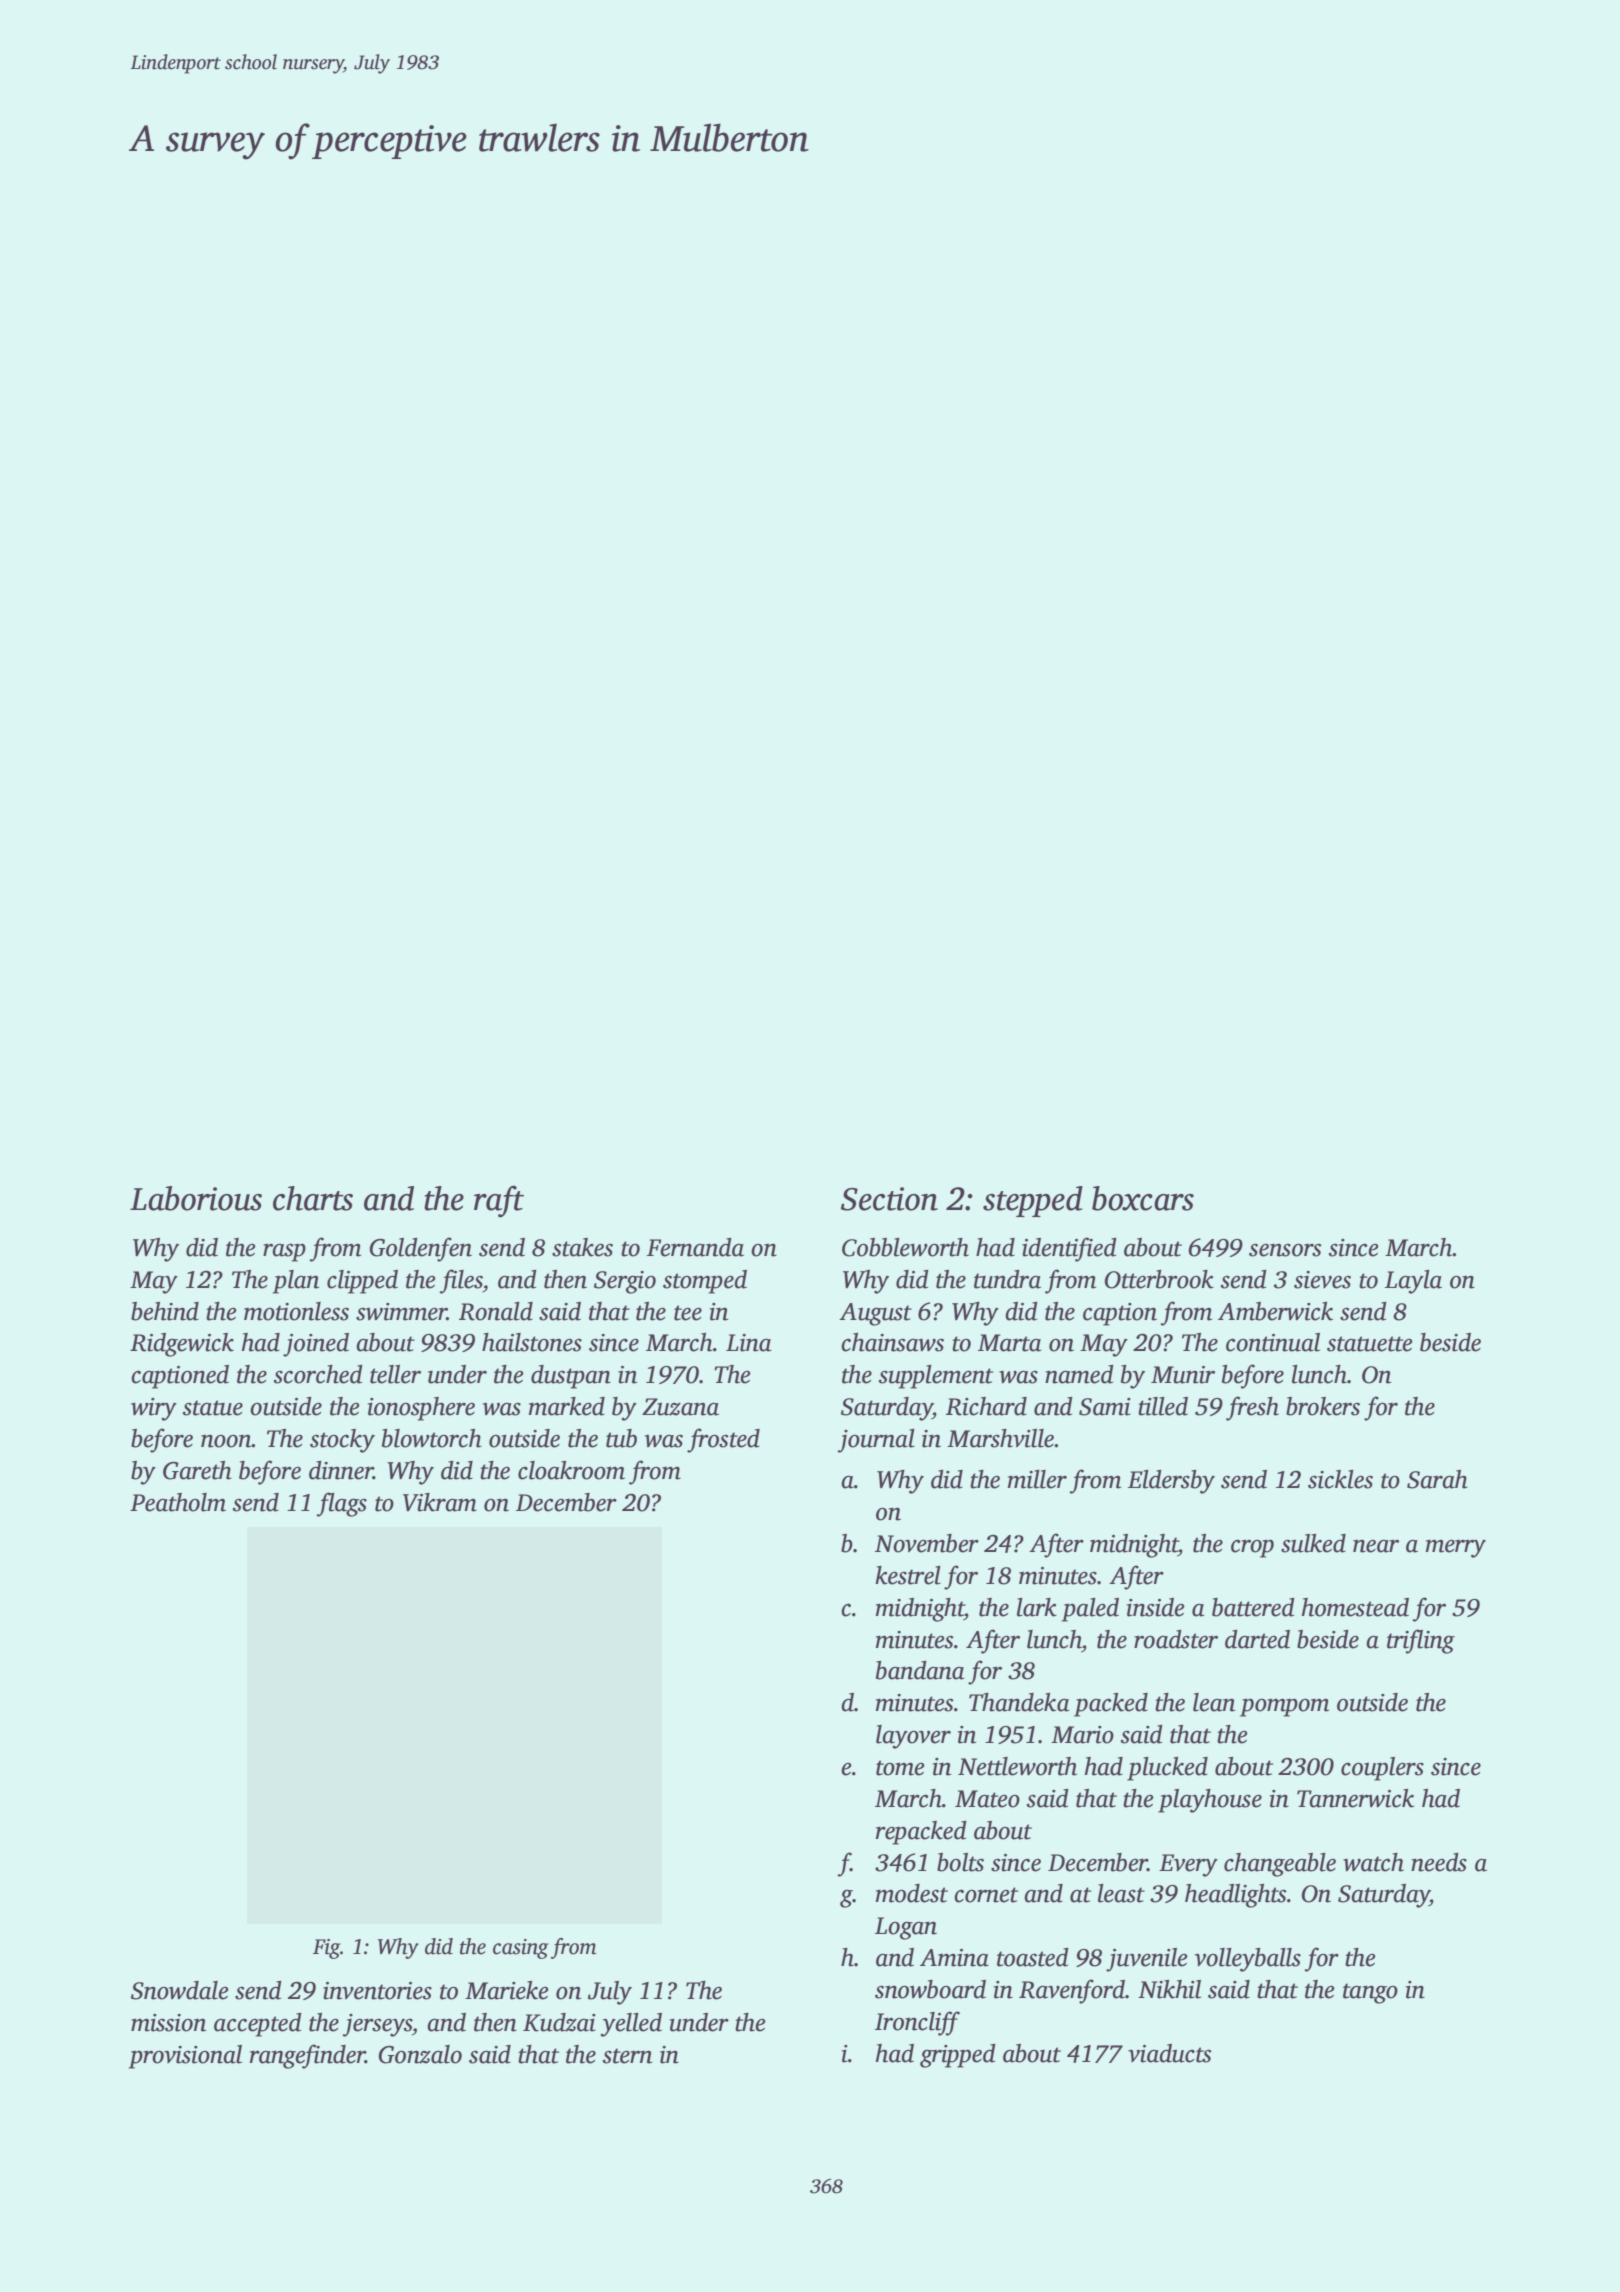  Describe the element at coordinates (1167, 1769) in the screenshot. I see `plucked` at that location.
